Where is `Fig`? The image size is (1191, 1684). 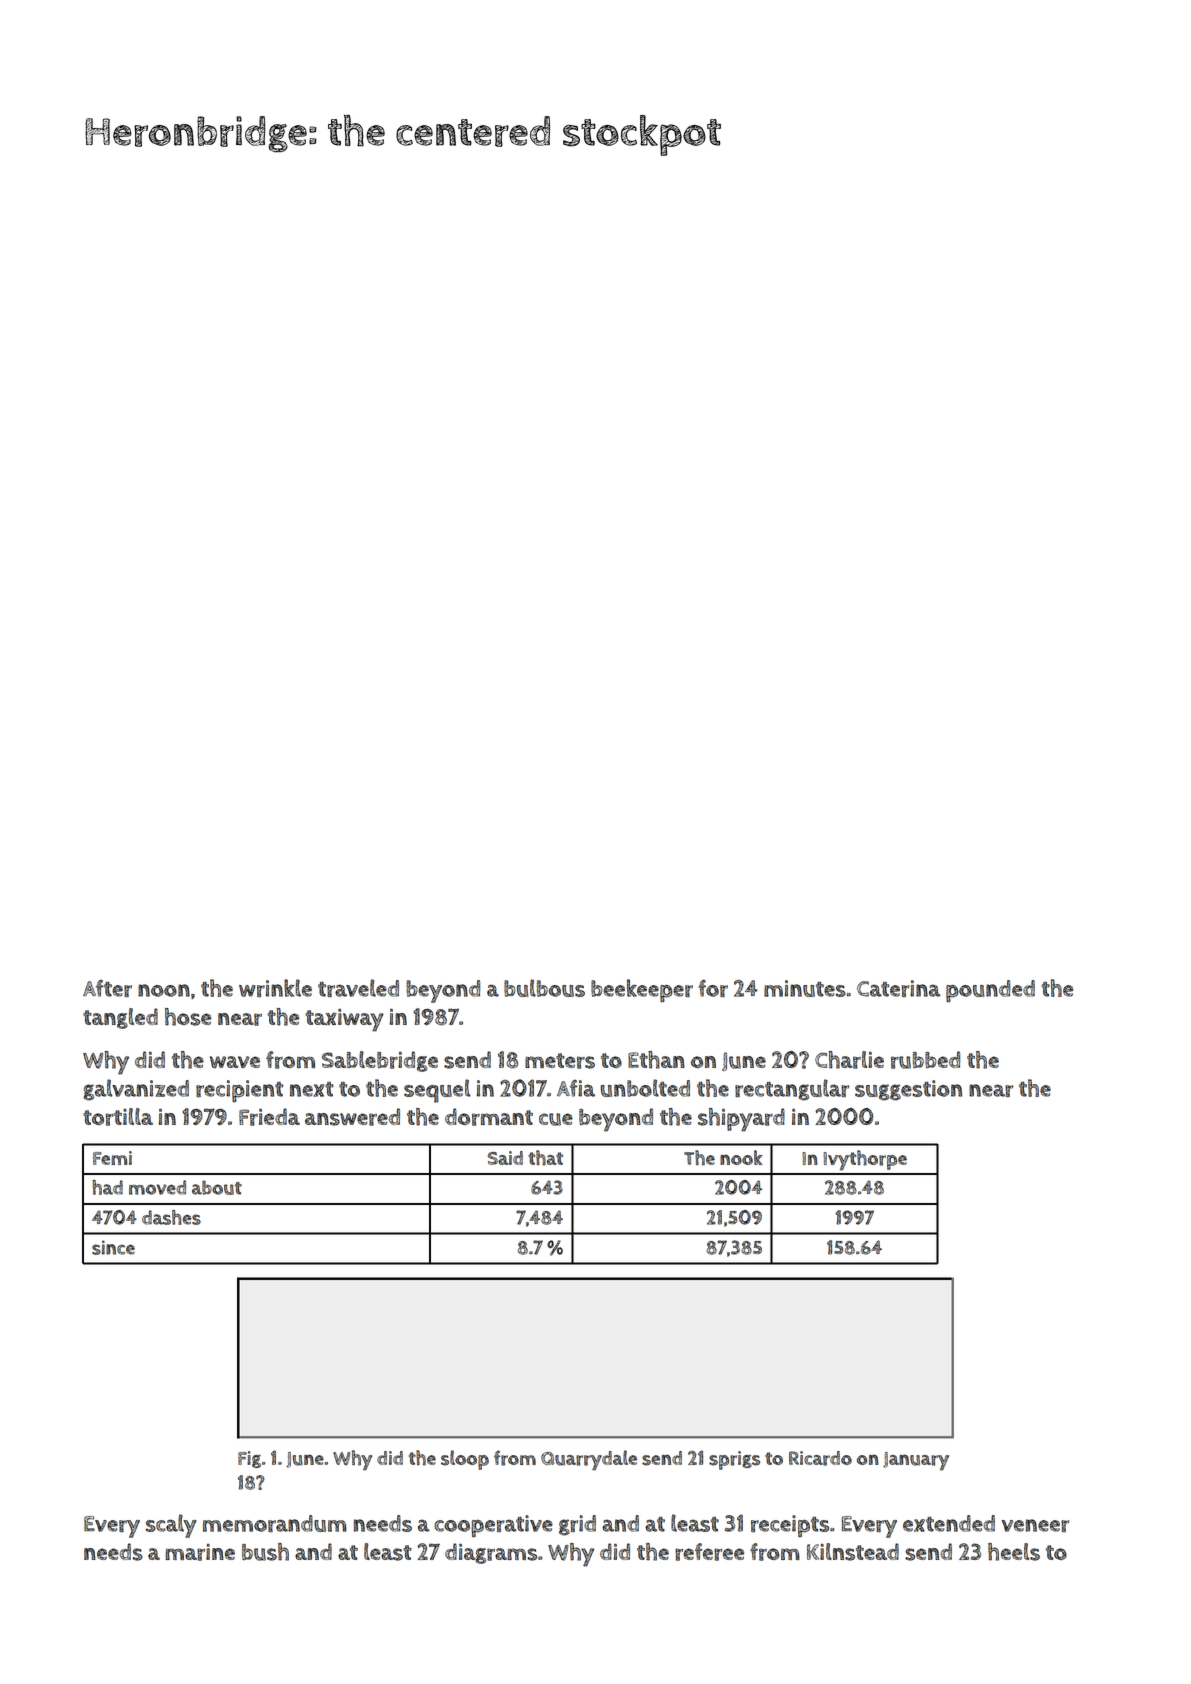
Fig is located at coordinates (249, 1459).
